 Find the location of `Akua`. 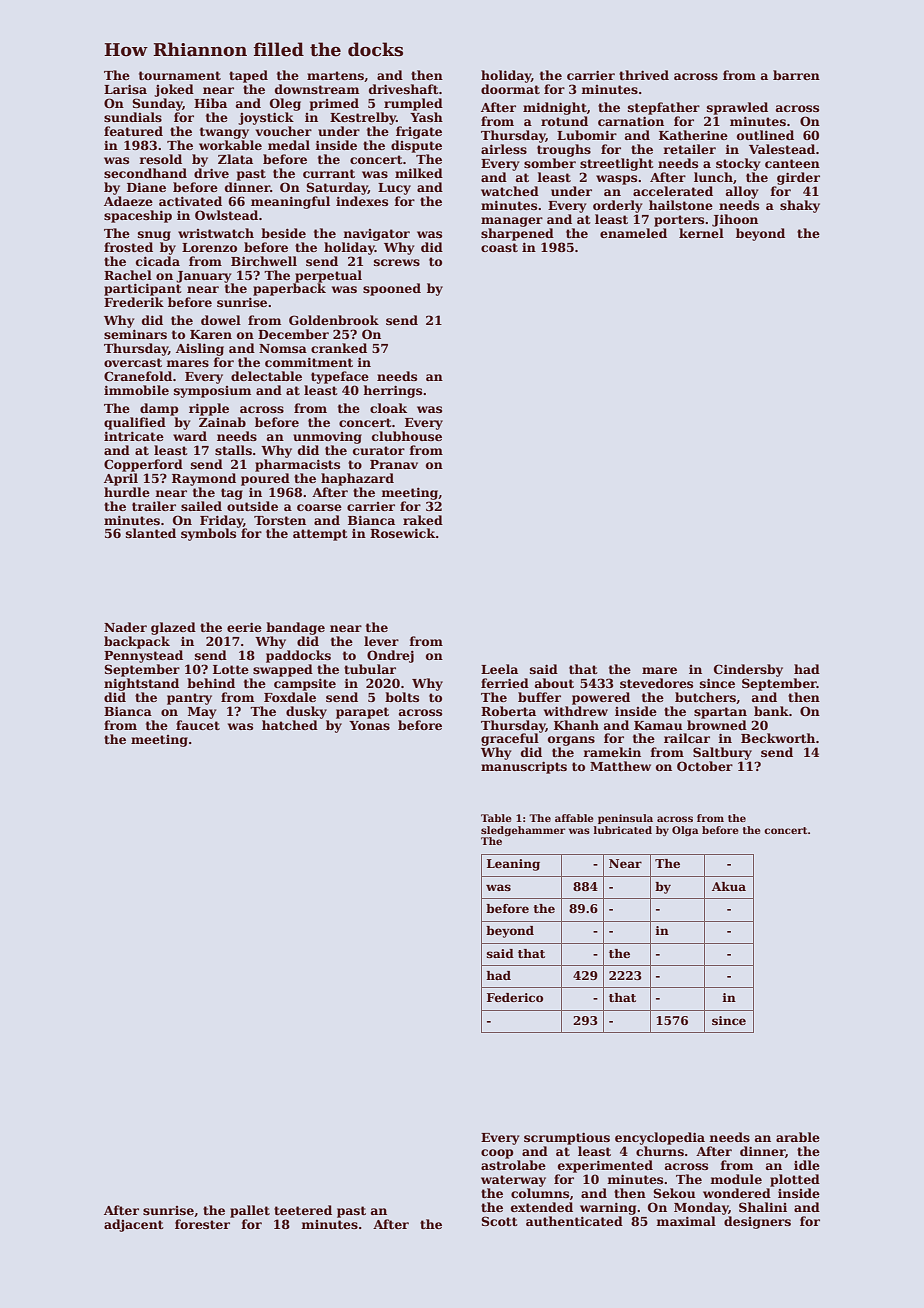

Akua is located at coordinates (729, 886).
